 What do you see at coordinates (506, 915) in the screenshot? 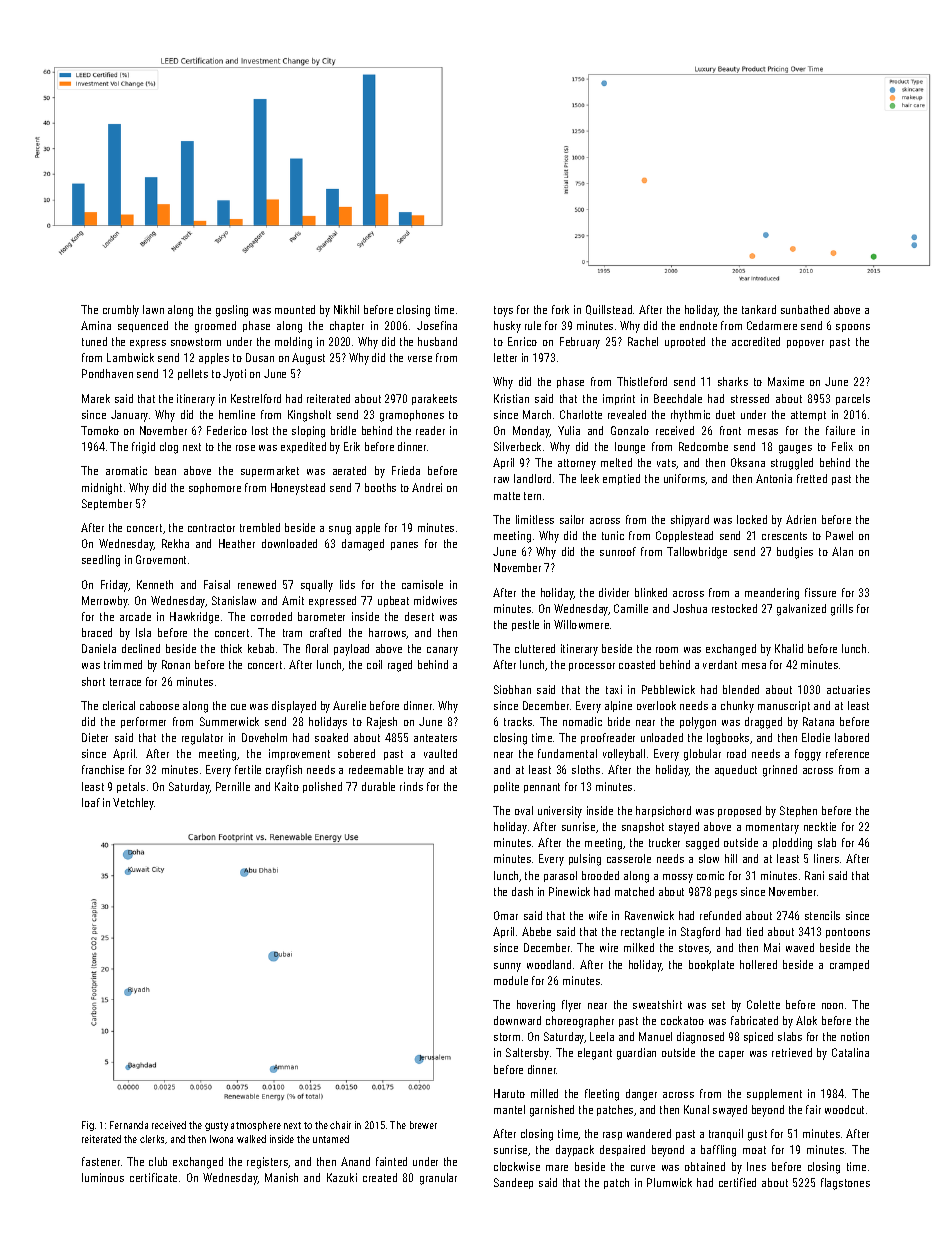
I see `Omar` at bounding box center [506, 915].
